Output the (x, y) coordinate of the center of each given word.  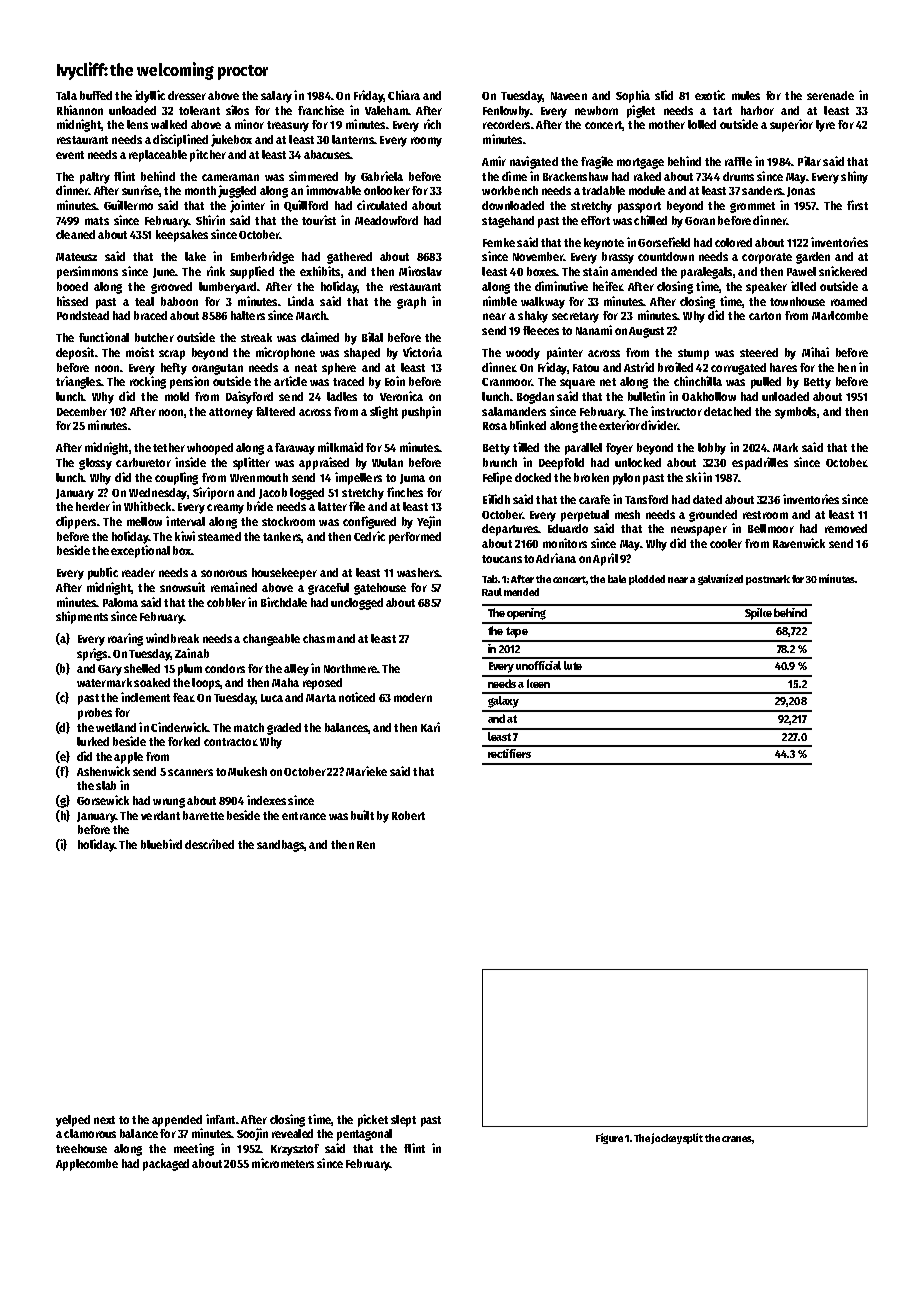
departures (510, 530)
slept (403, 1121)
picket (373, 1120)
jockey (666, 1138)
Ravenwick (799, 543)
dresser (187, 95)
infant (220, 1119)
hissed (72, 301)
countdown (666, 256)
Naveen (569, 96)
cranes (737, 1139)
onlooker (387, 190)
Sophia (633, 96)
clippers (76, 522)
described (209, 844)
